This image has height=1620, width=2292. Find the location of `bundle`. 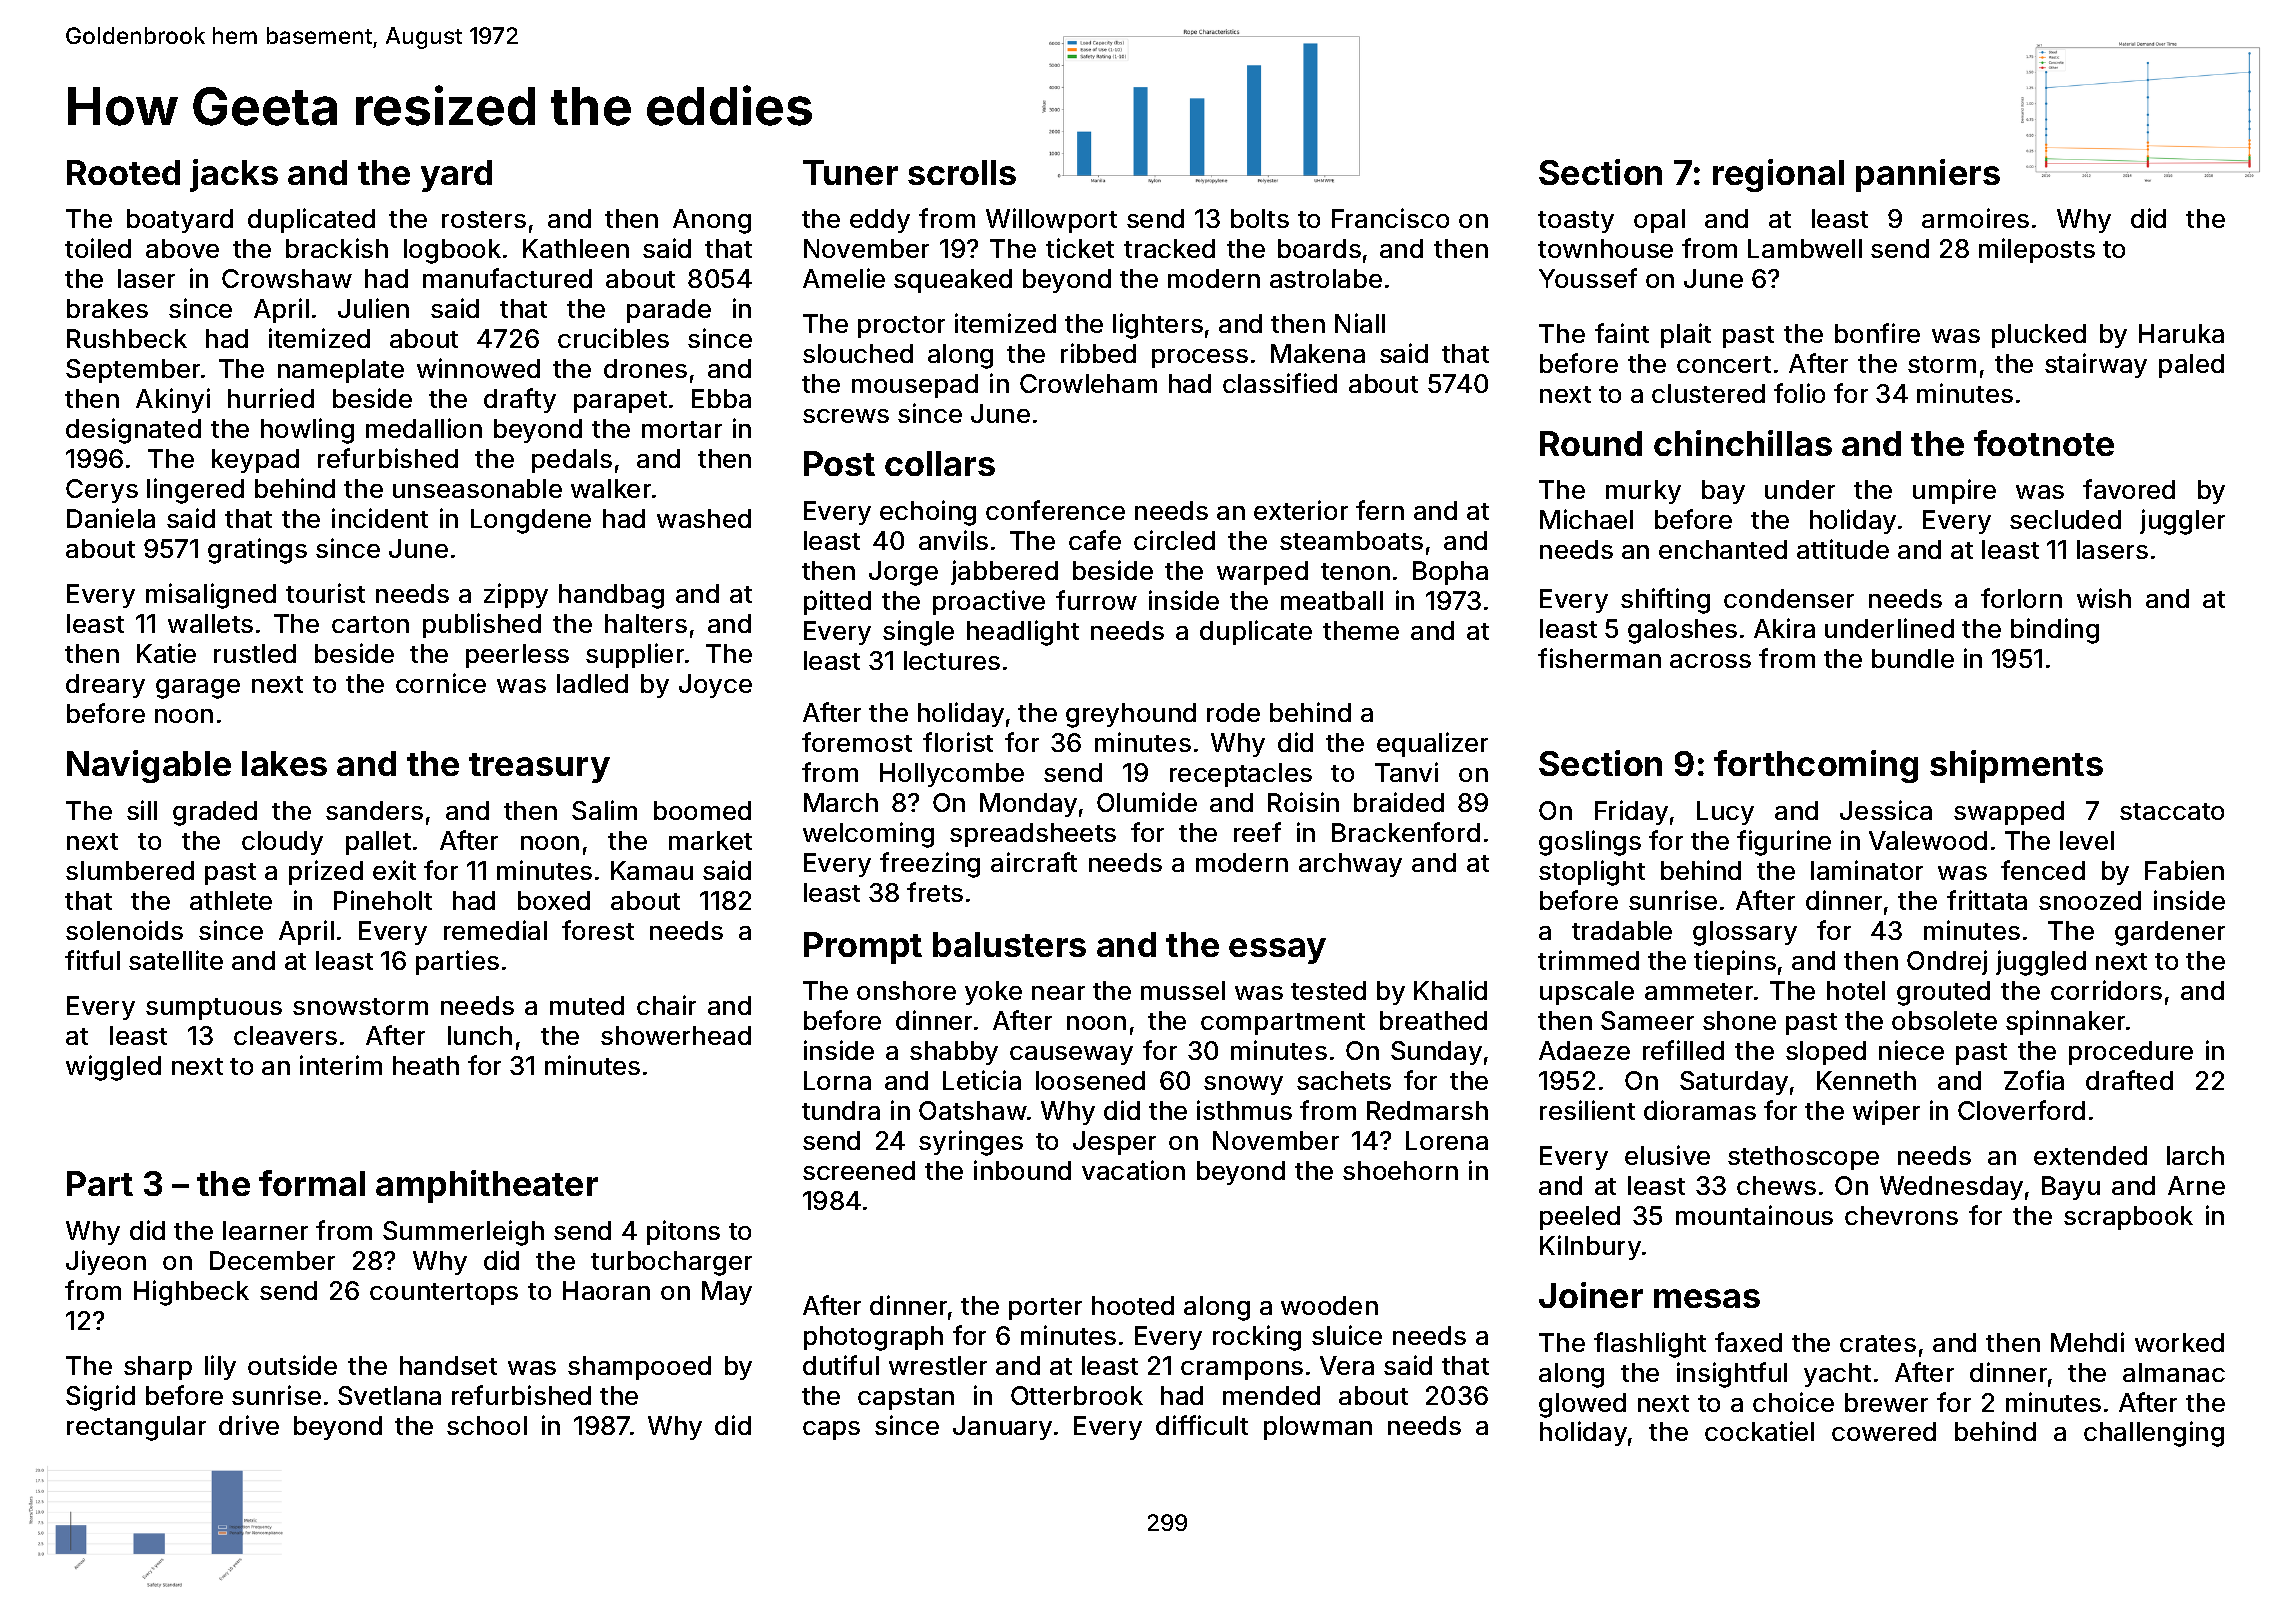

bundle is located at coordinates (1913, 658).
